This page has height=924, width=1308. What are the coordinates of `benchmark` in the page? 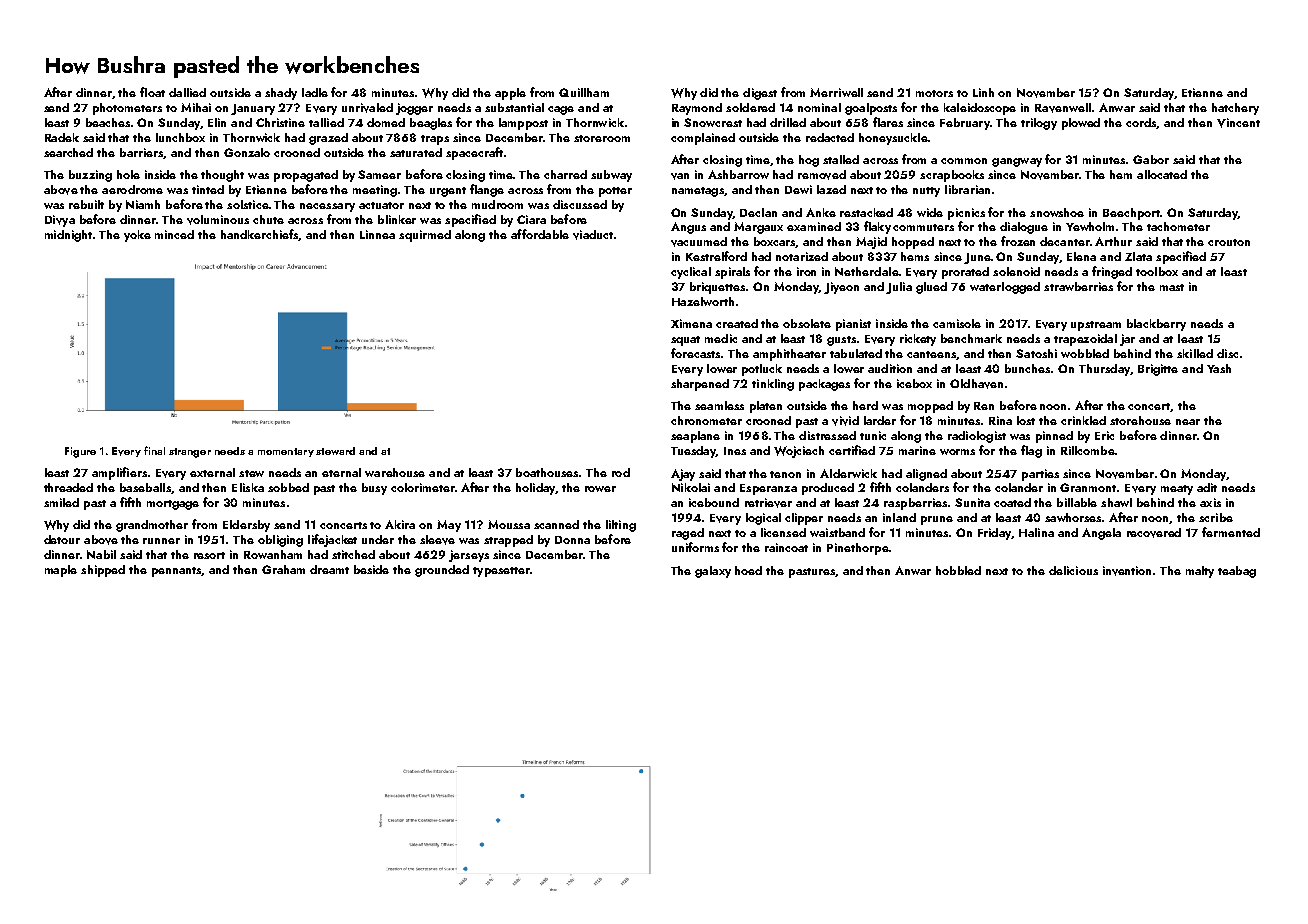 It's located at (971, 338).
